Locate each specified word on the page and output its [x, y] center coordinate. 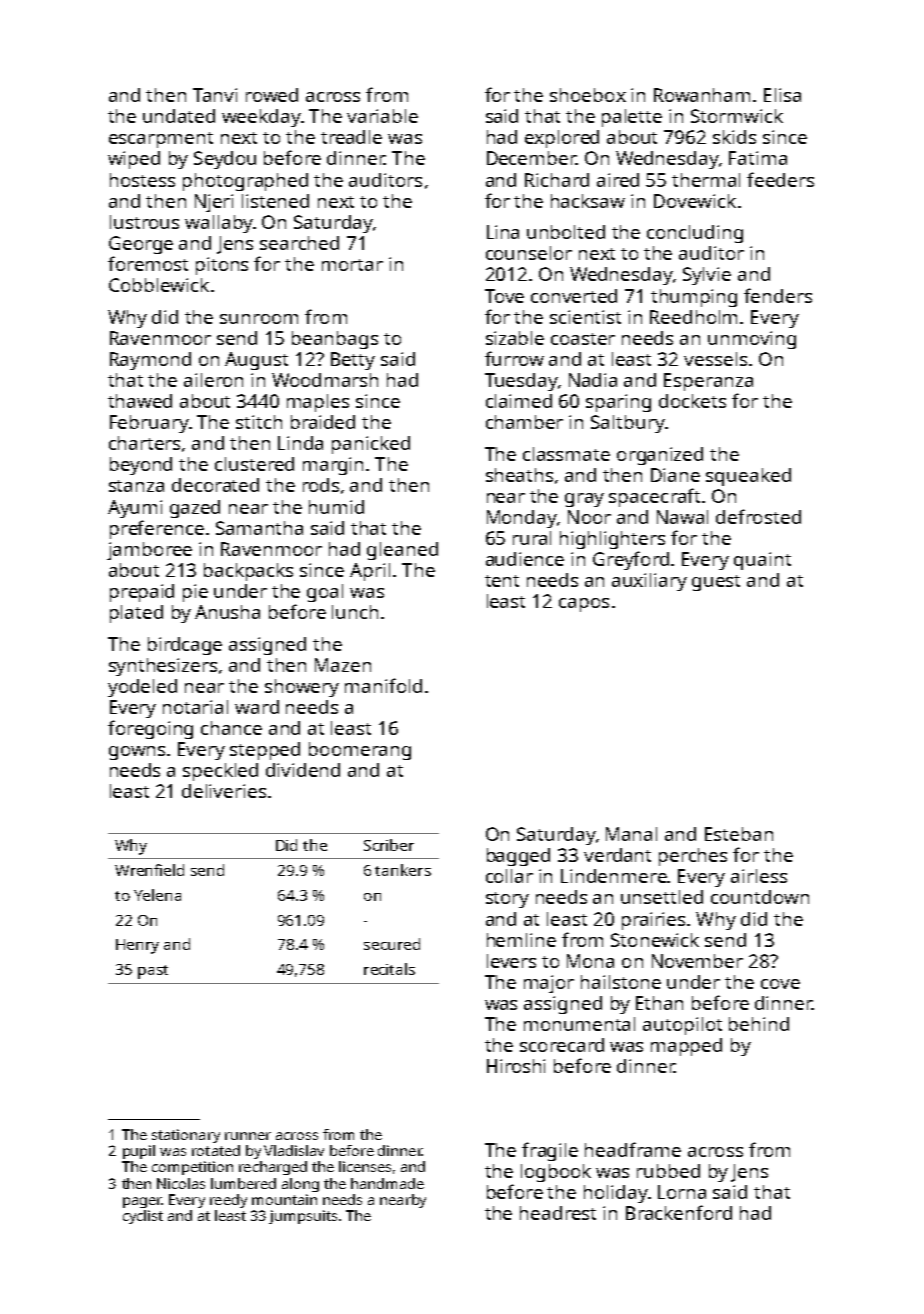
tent [502, 581]
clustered [254, 464]
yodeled [142, 688]
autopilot [682, 1026]
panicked [371, 445]
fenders [778, 295]
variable [382, 116]
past [153, 972]
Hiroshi [516, 1066]
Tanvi [215, 95]
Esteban [739, 834]
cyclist [143, 1217]
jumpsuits [303, 1217]
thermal [706, 180]
